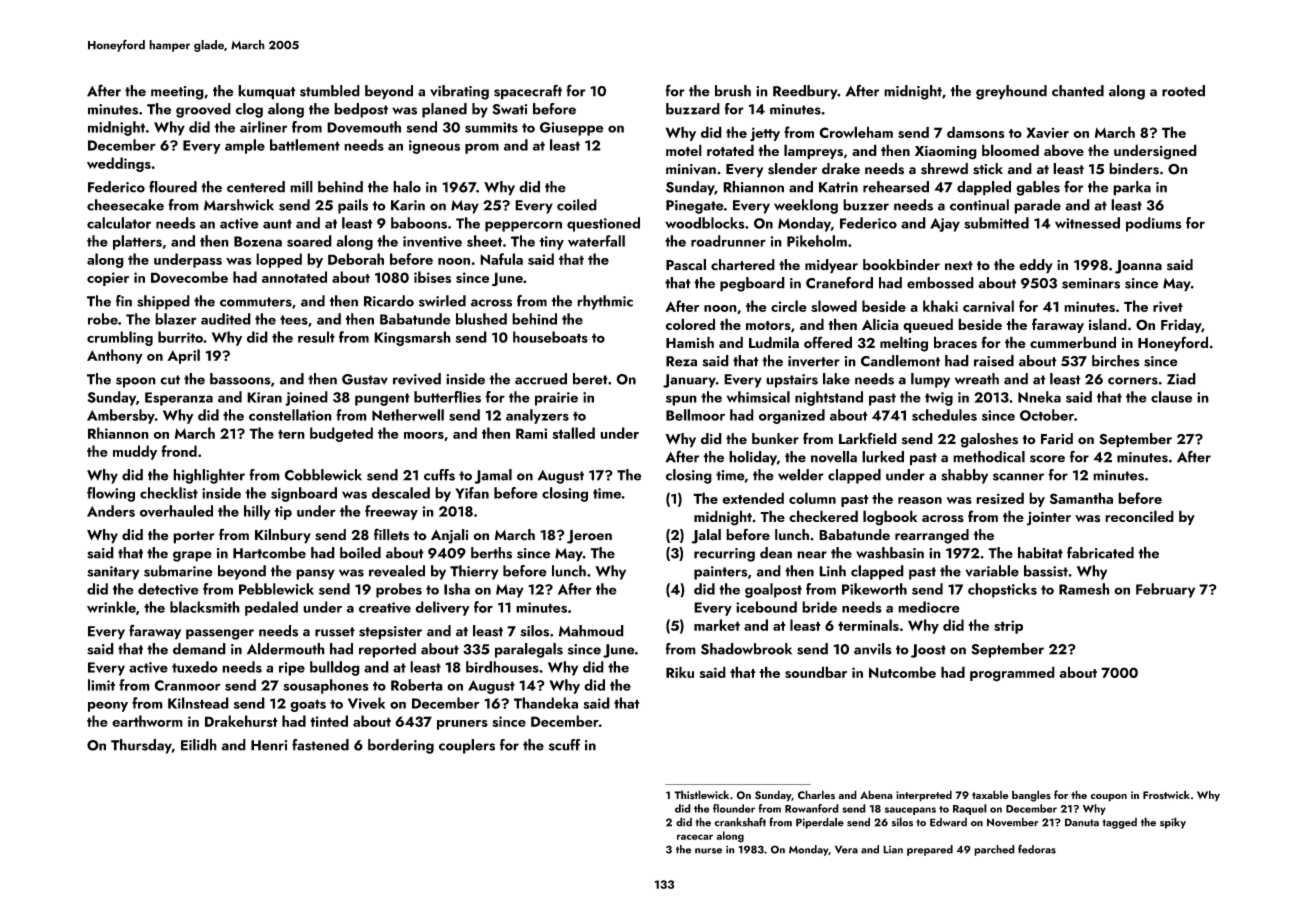  I want to click on extended, so click(753, 498).
